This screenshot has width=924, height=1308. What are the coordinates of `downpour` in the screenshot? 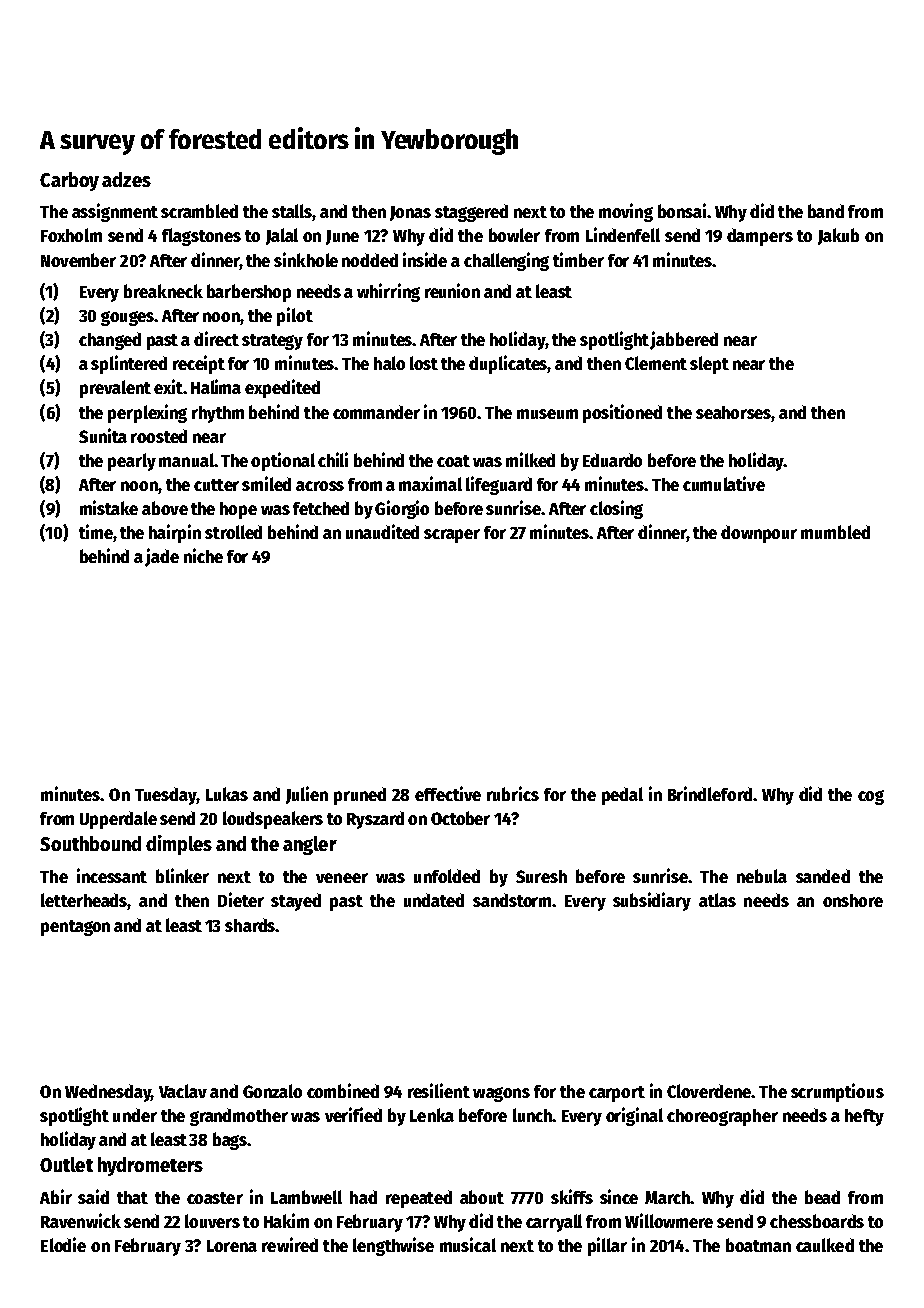 It's located at (759, 534).
